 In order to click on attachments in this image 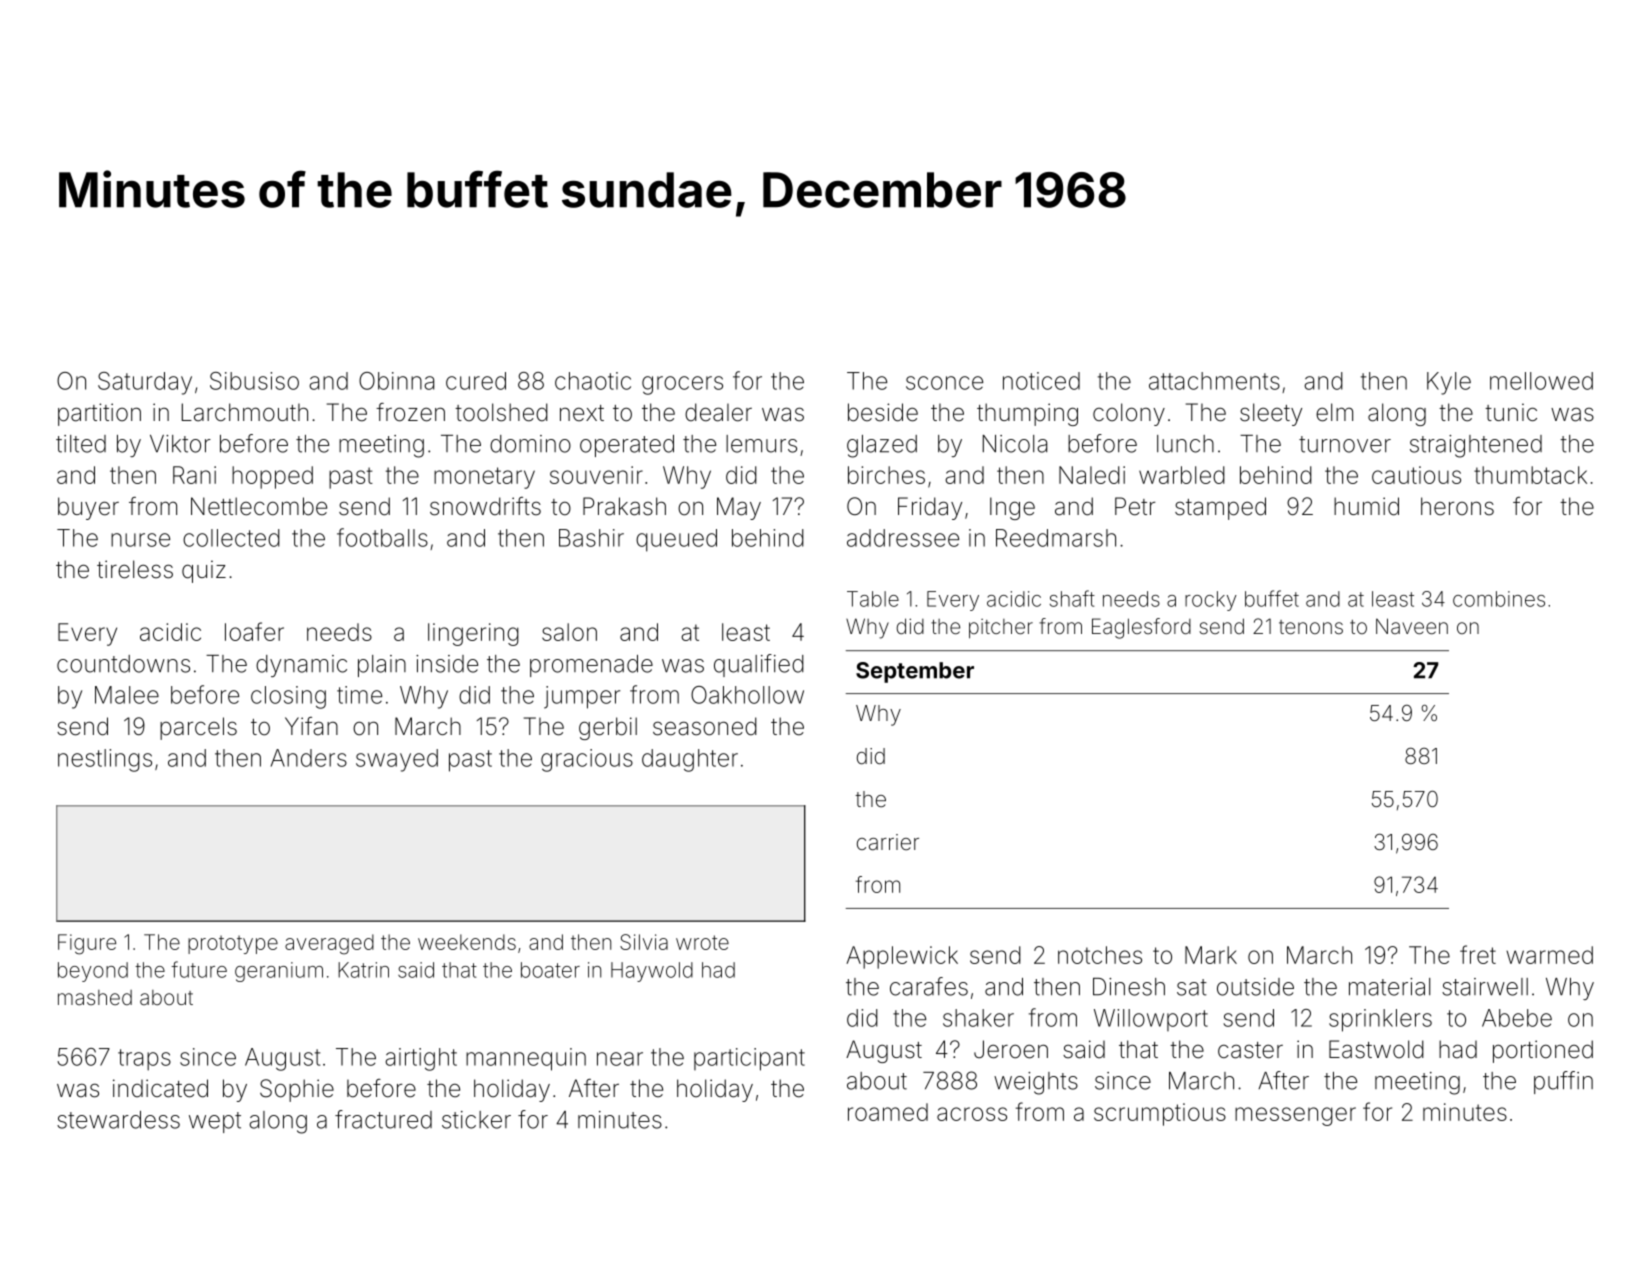, I will do `click(1214, 381)`.
